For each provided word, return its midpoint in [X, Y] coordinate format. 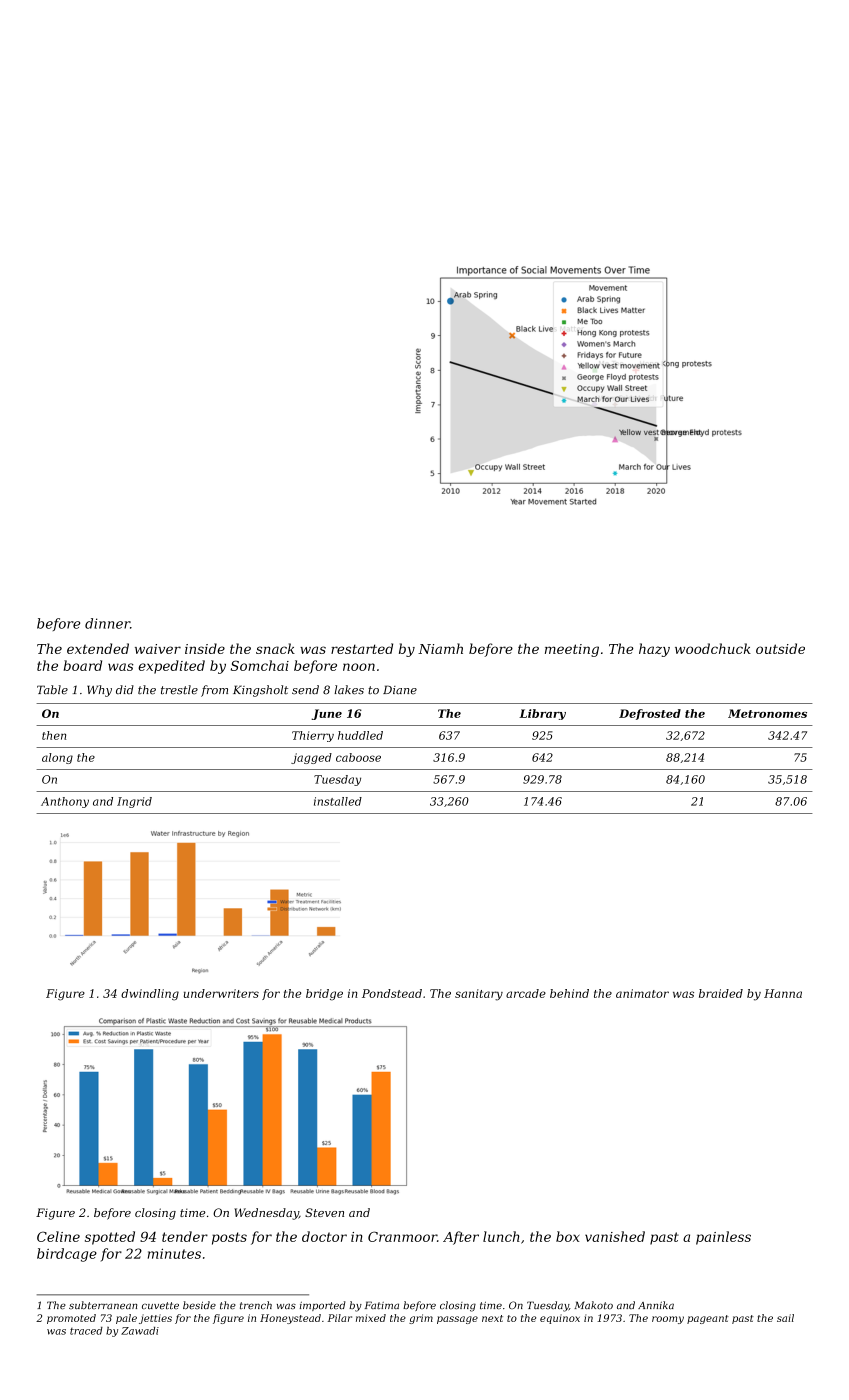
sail [785, 1318]
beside [199, 1305]
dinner [107, 623]
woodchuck [713, 648]
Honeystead [290, 1319]
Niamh [440, 648]
